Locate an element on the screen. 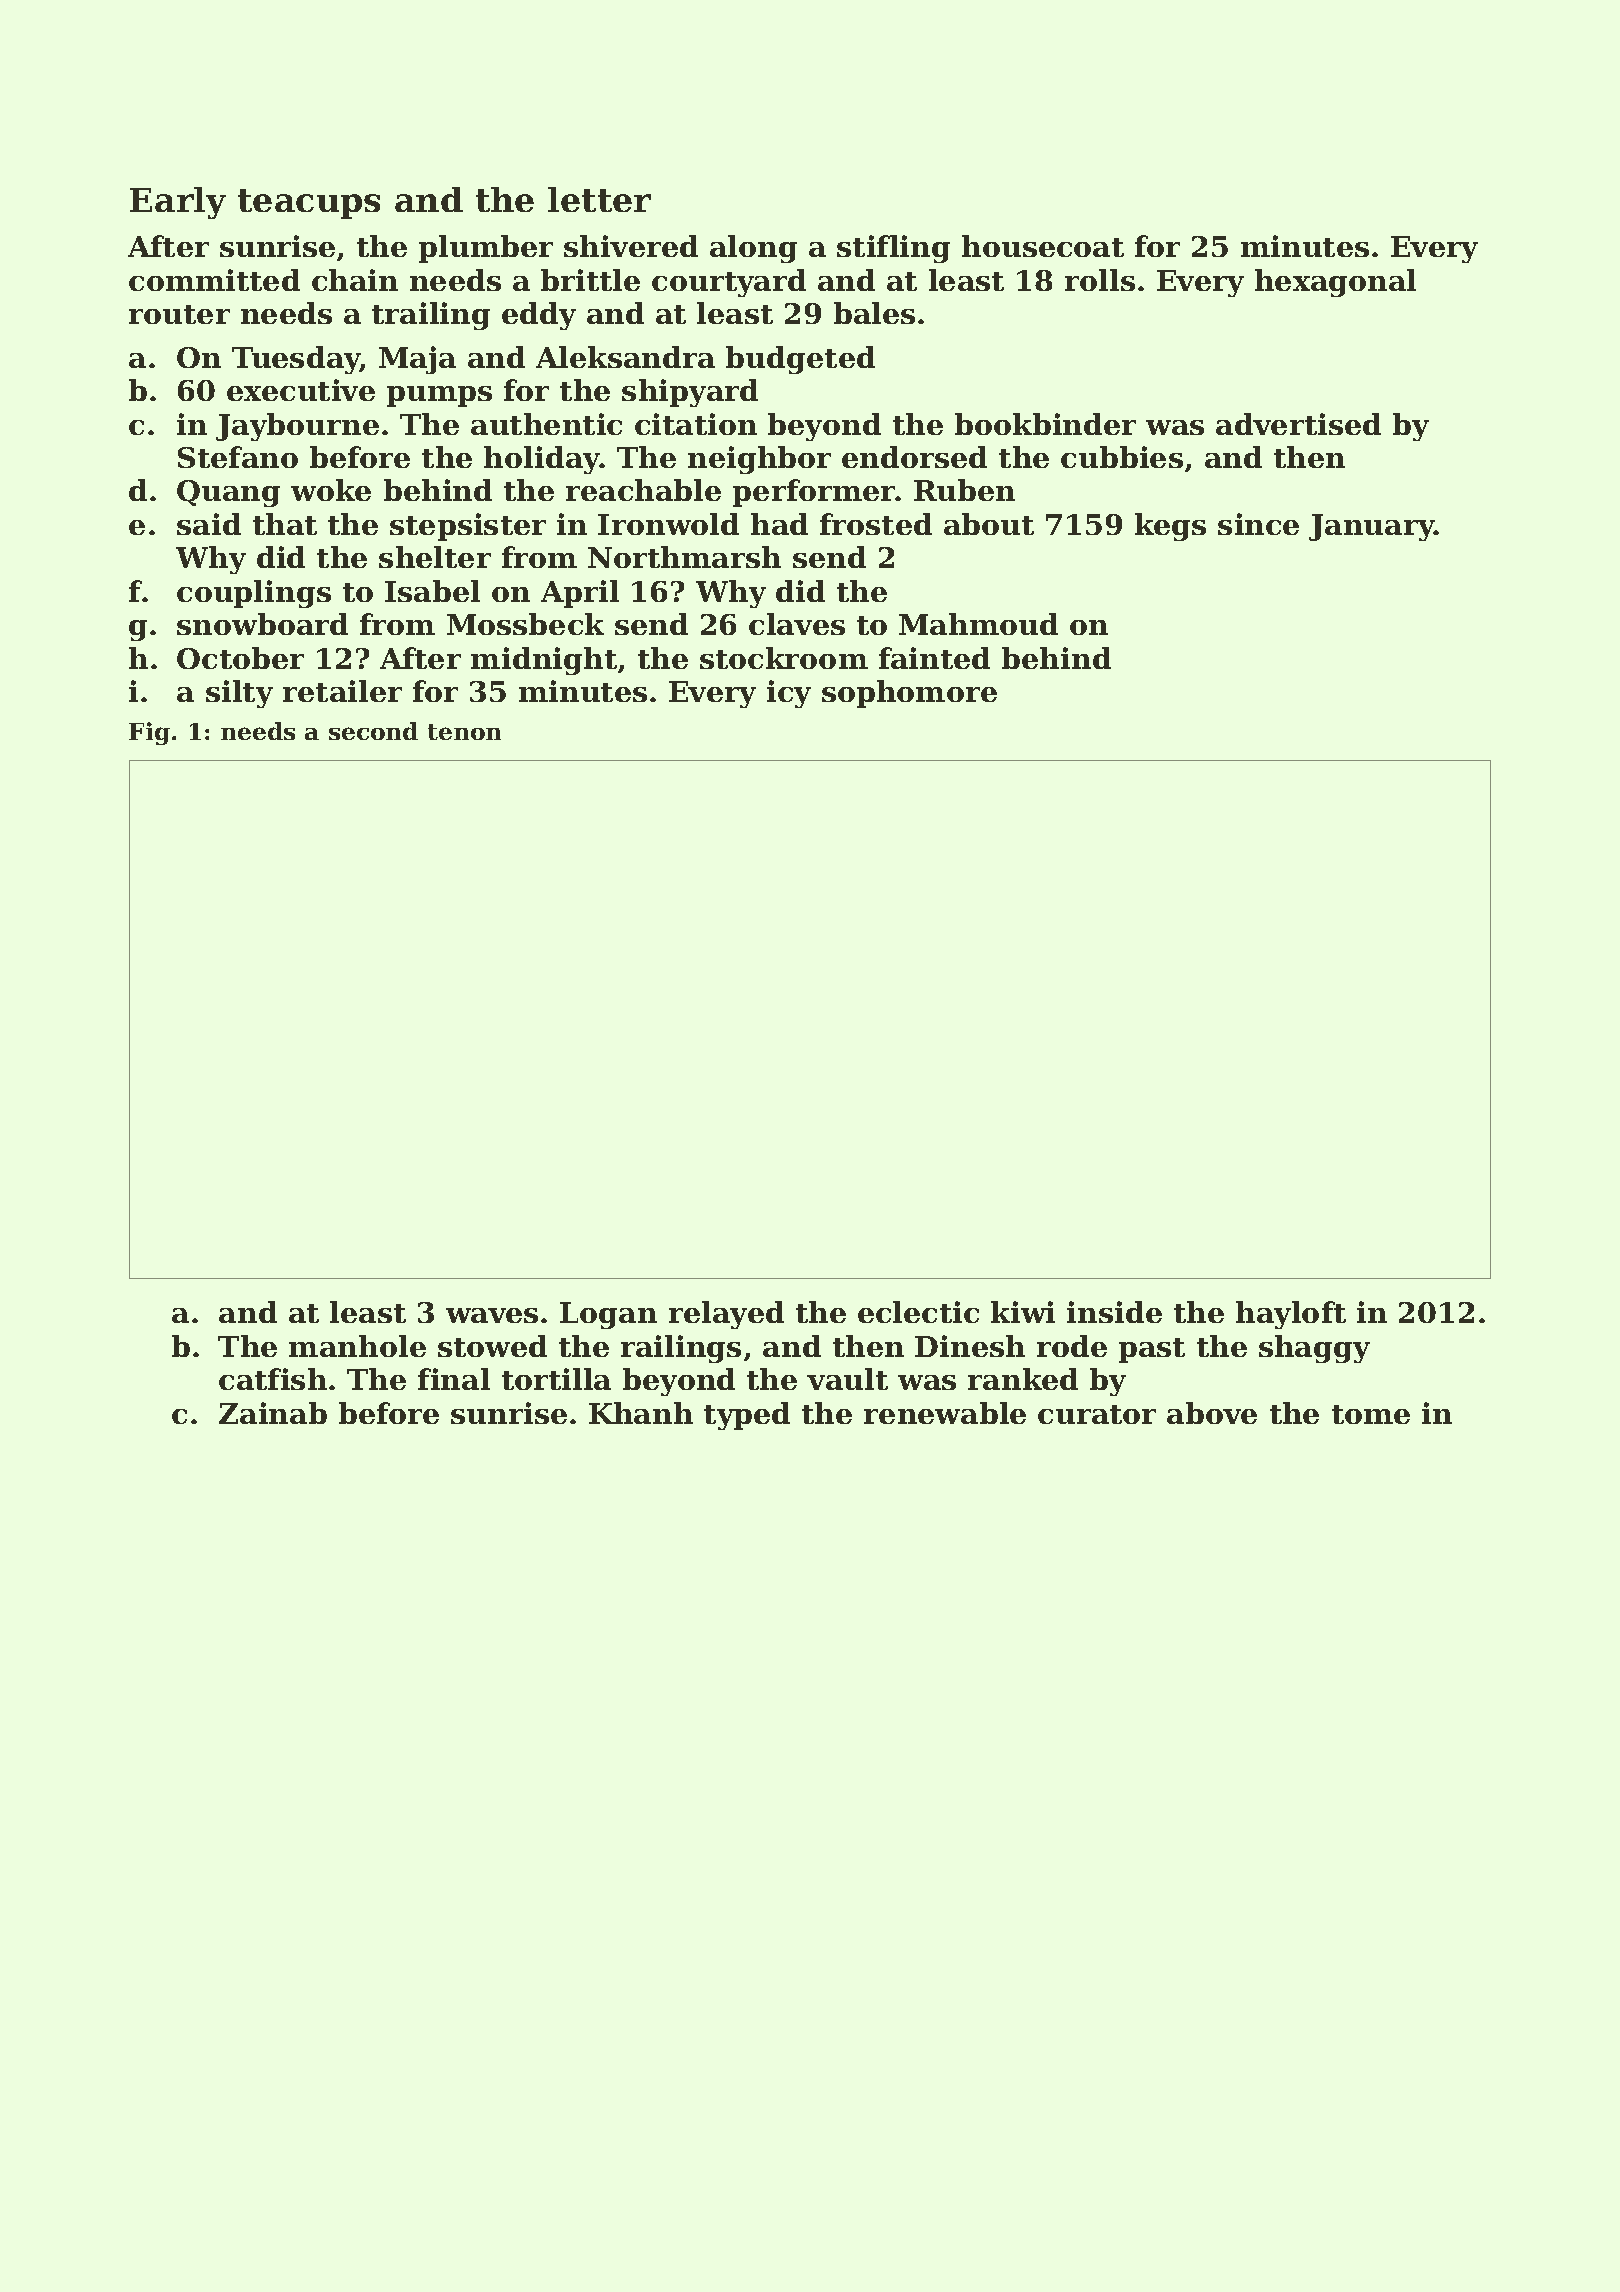 The height and width of the screenshot is (2292, 1620). Early is located at coordinates (178, 203).
